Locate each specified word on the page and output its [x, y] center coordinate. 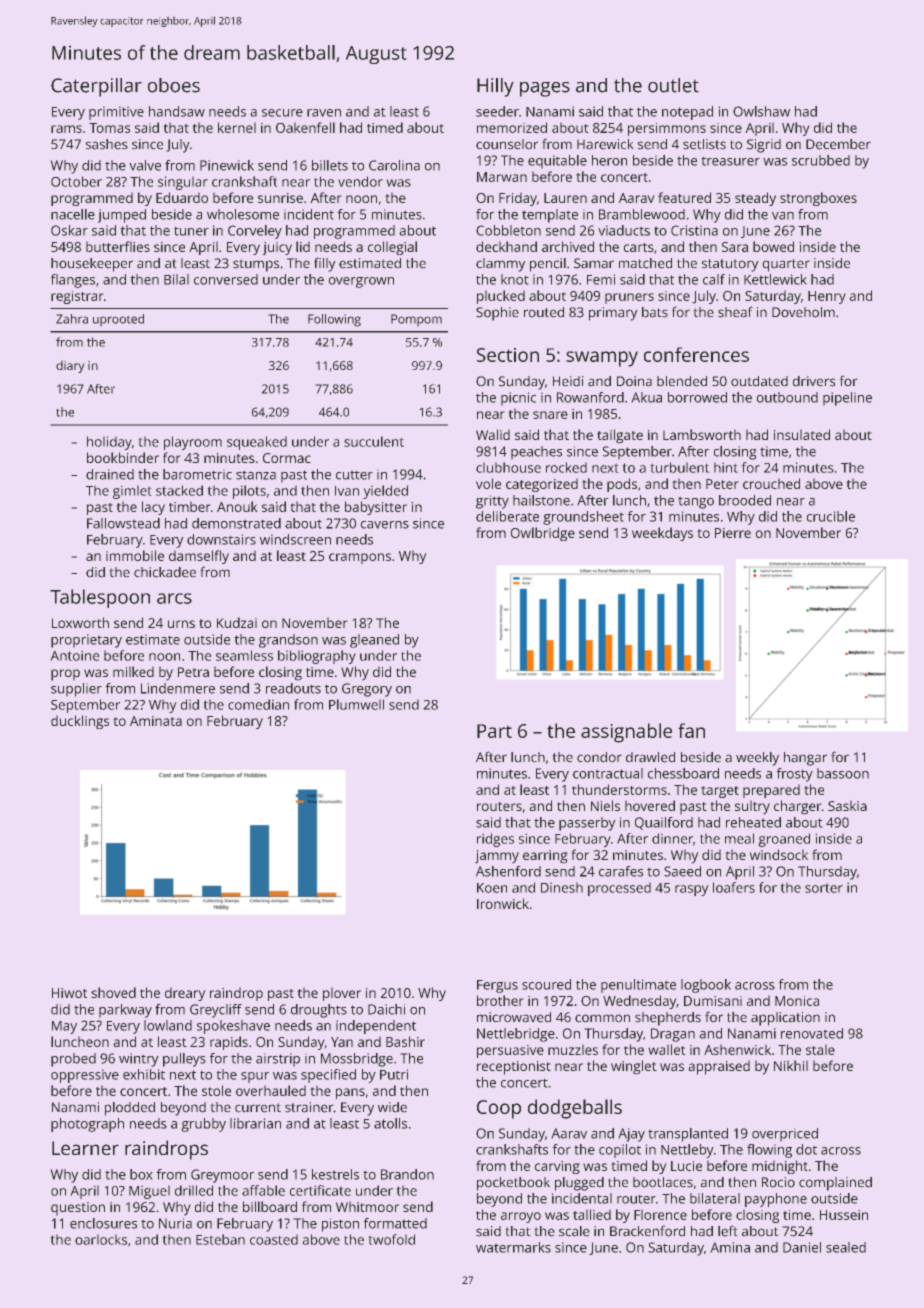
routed [544, 312]
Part [494, 731]
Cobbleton [508, 230]
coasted [274, 1239]
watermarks [513, 1247]
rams [66, 129]
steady [755, 199]
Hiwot [69, 993]
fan [691, 730]
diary [70, 366]
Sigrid [764, 146]
